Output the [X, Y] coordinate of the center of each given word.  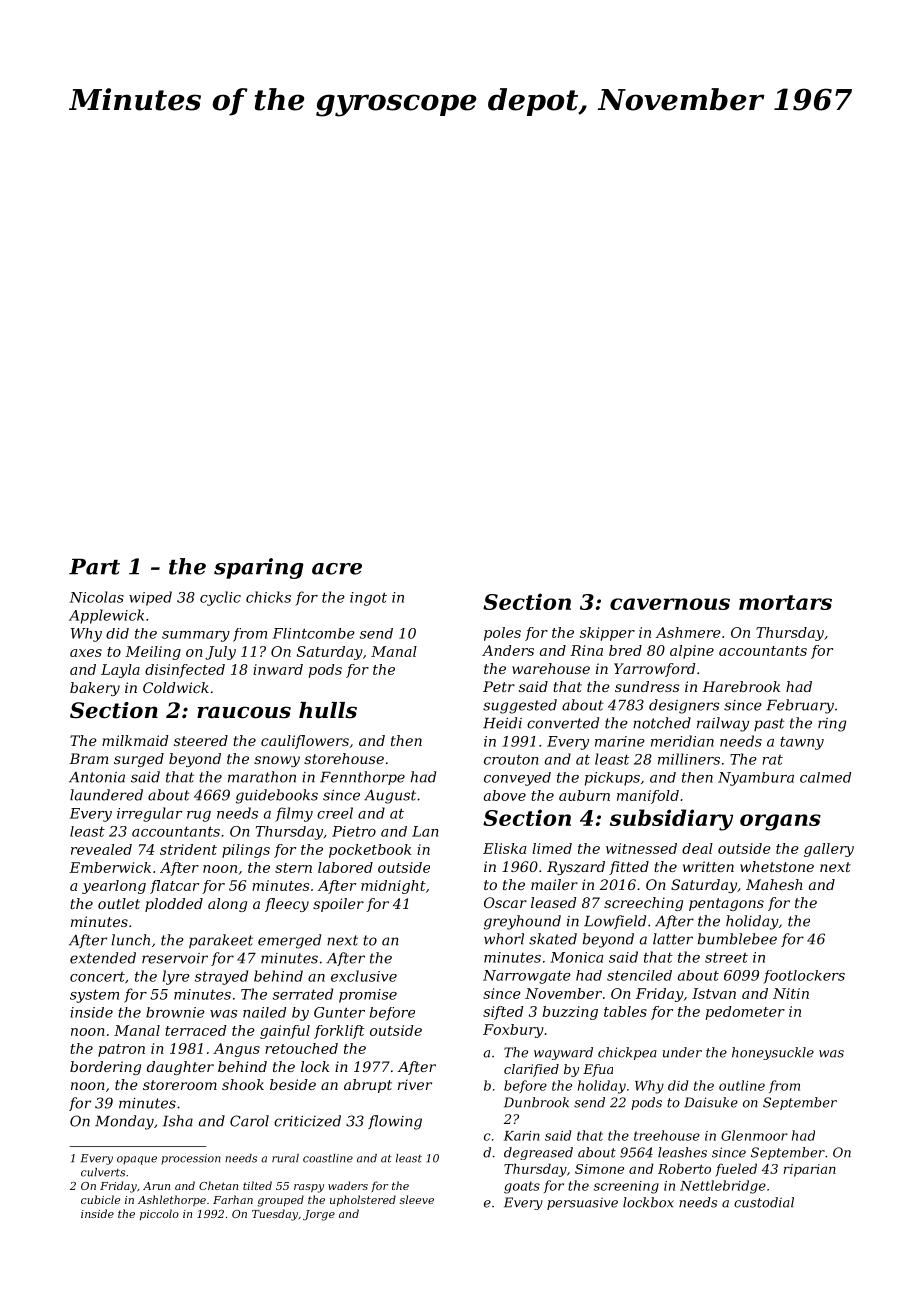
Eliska [504, 848]
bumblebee [737, 939]
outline [742, 1085]
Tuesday [275, 1215]
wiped [150, 598]
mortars [785, 602]
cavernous [670, 604]
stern [293, 868]
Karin [522, 1136]
